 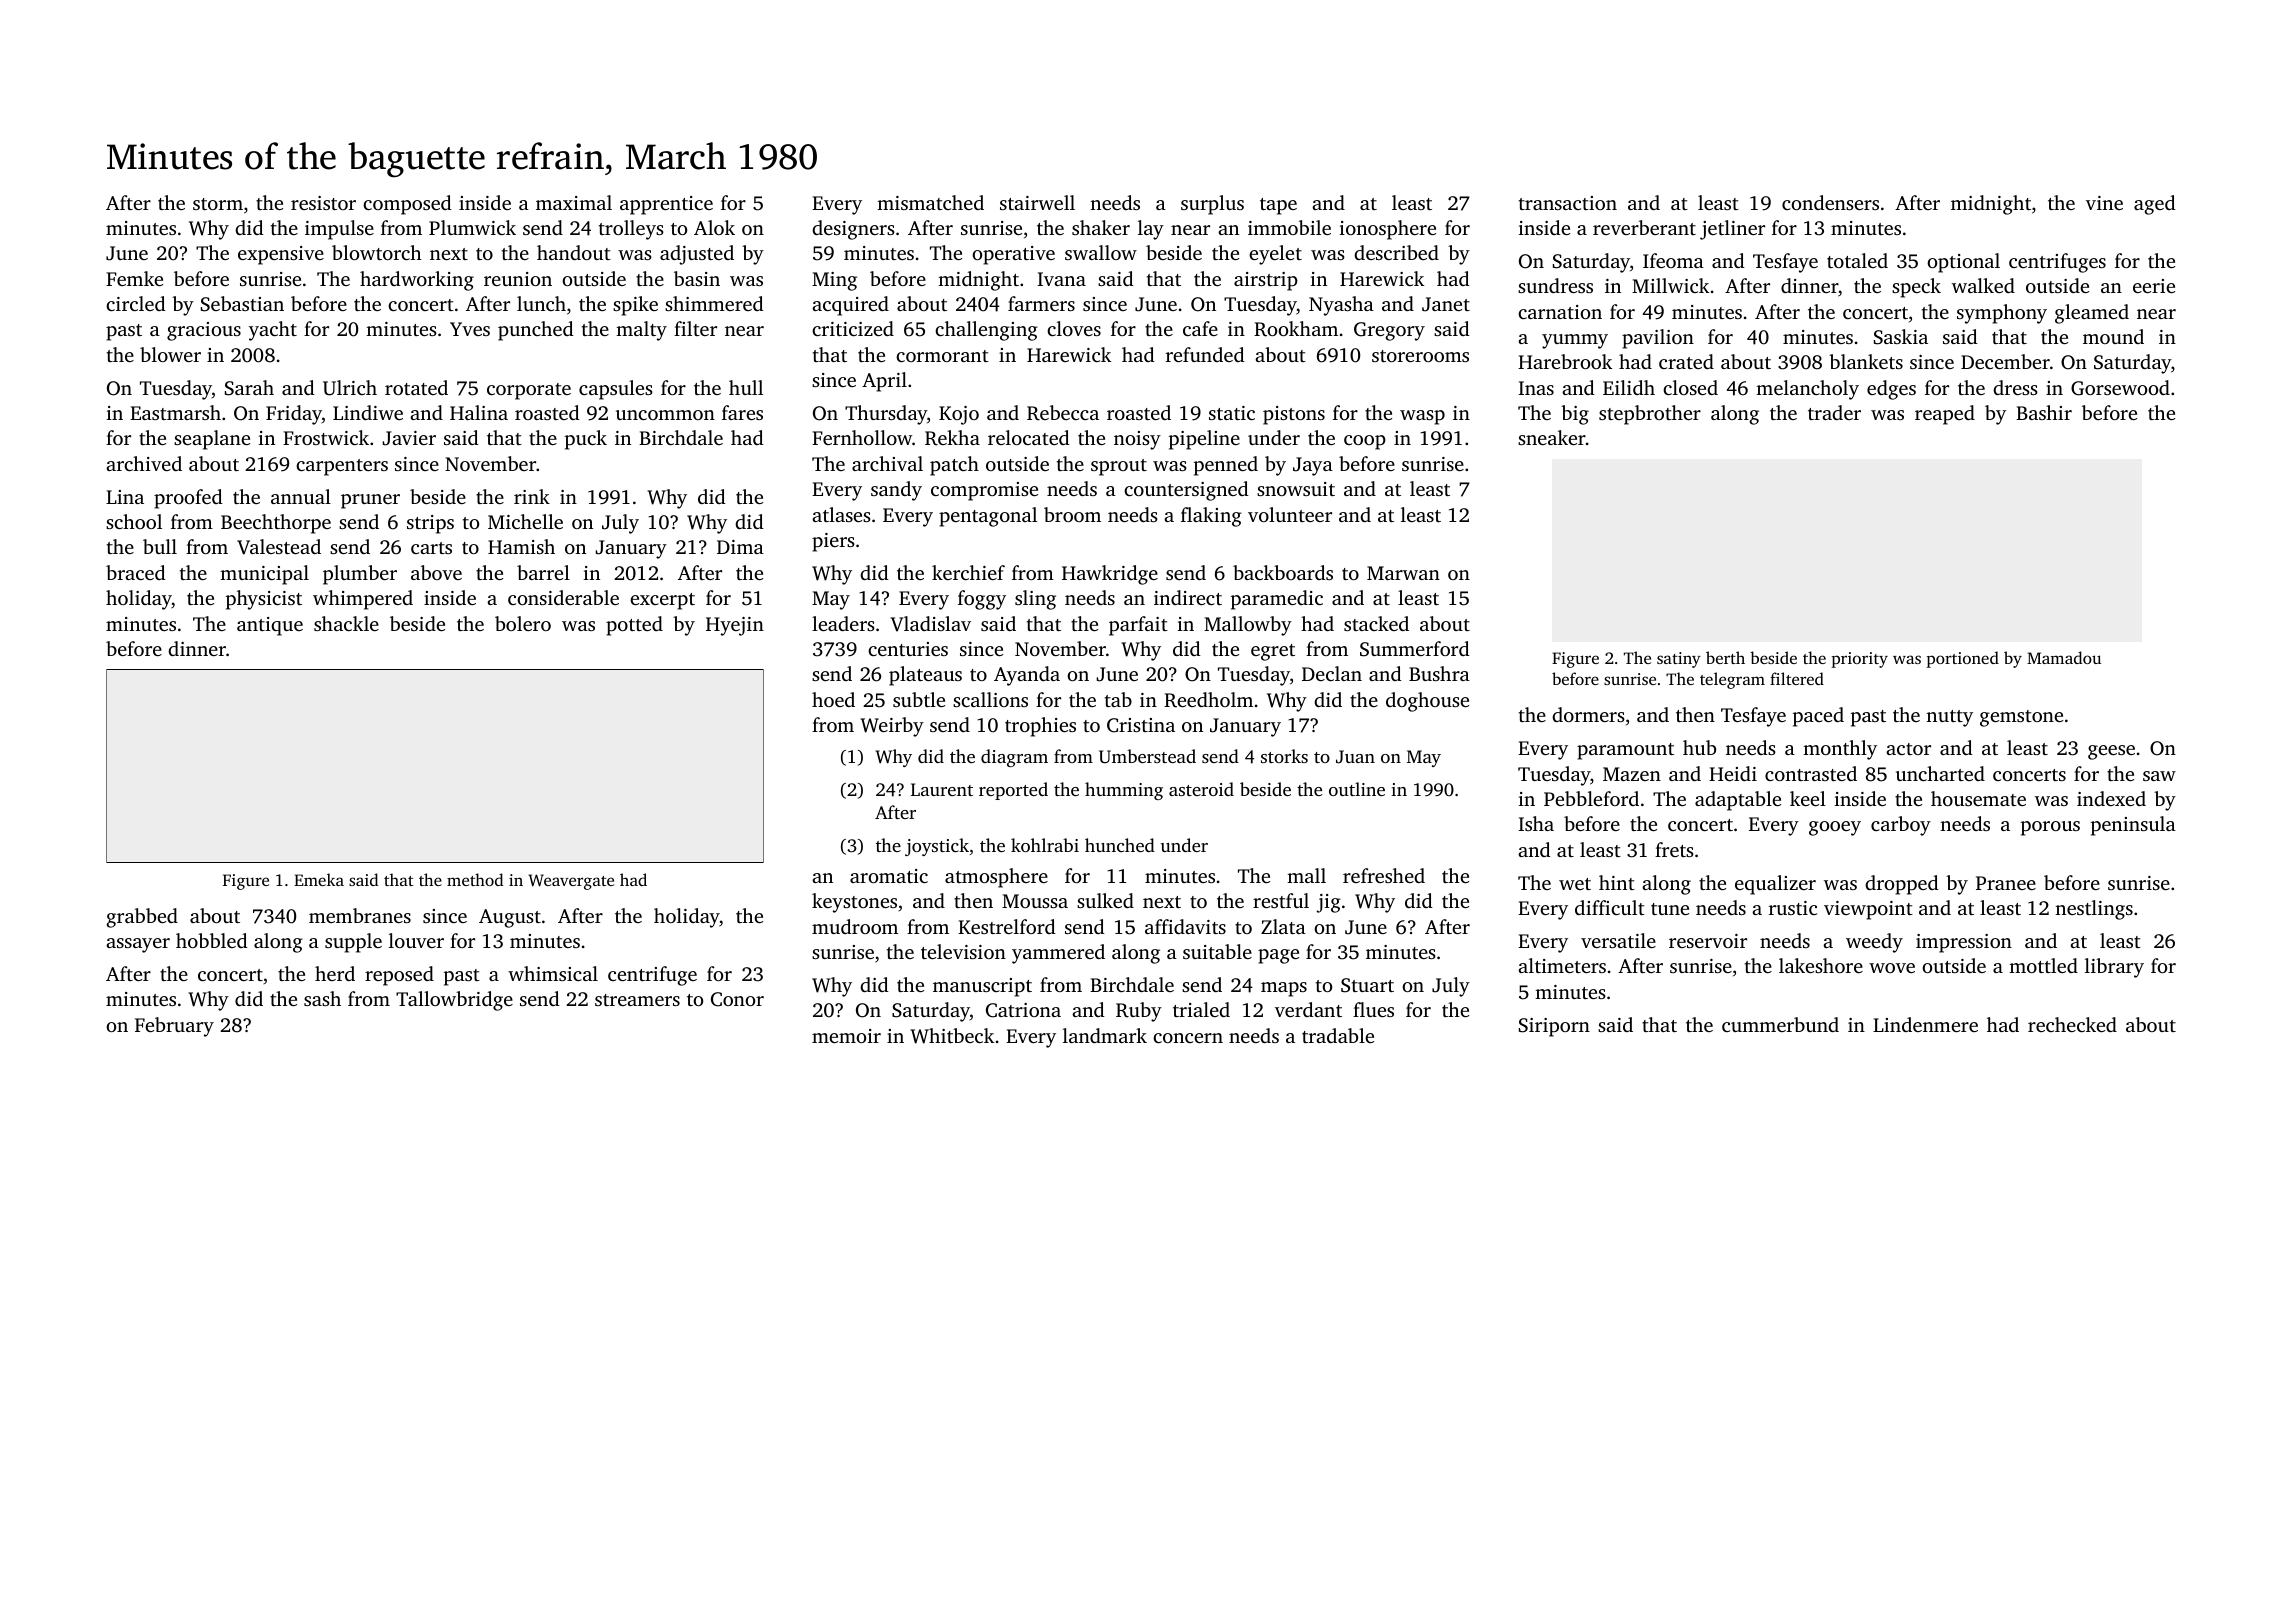 I want to click on Siriporn, so click(x=1554, y=1027).
